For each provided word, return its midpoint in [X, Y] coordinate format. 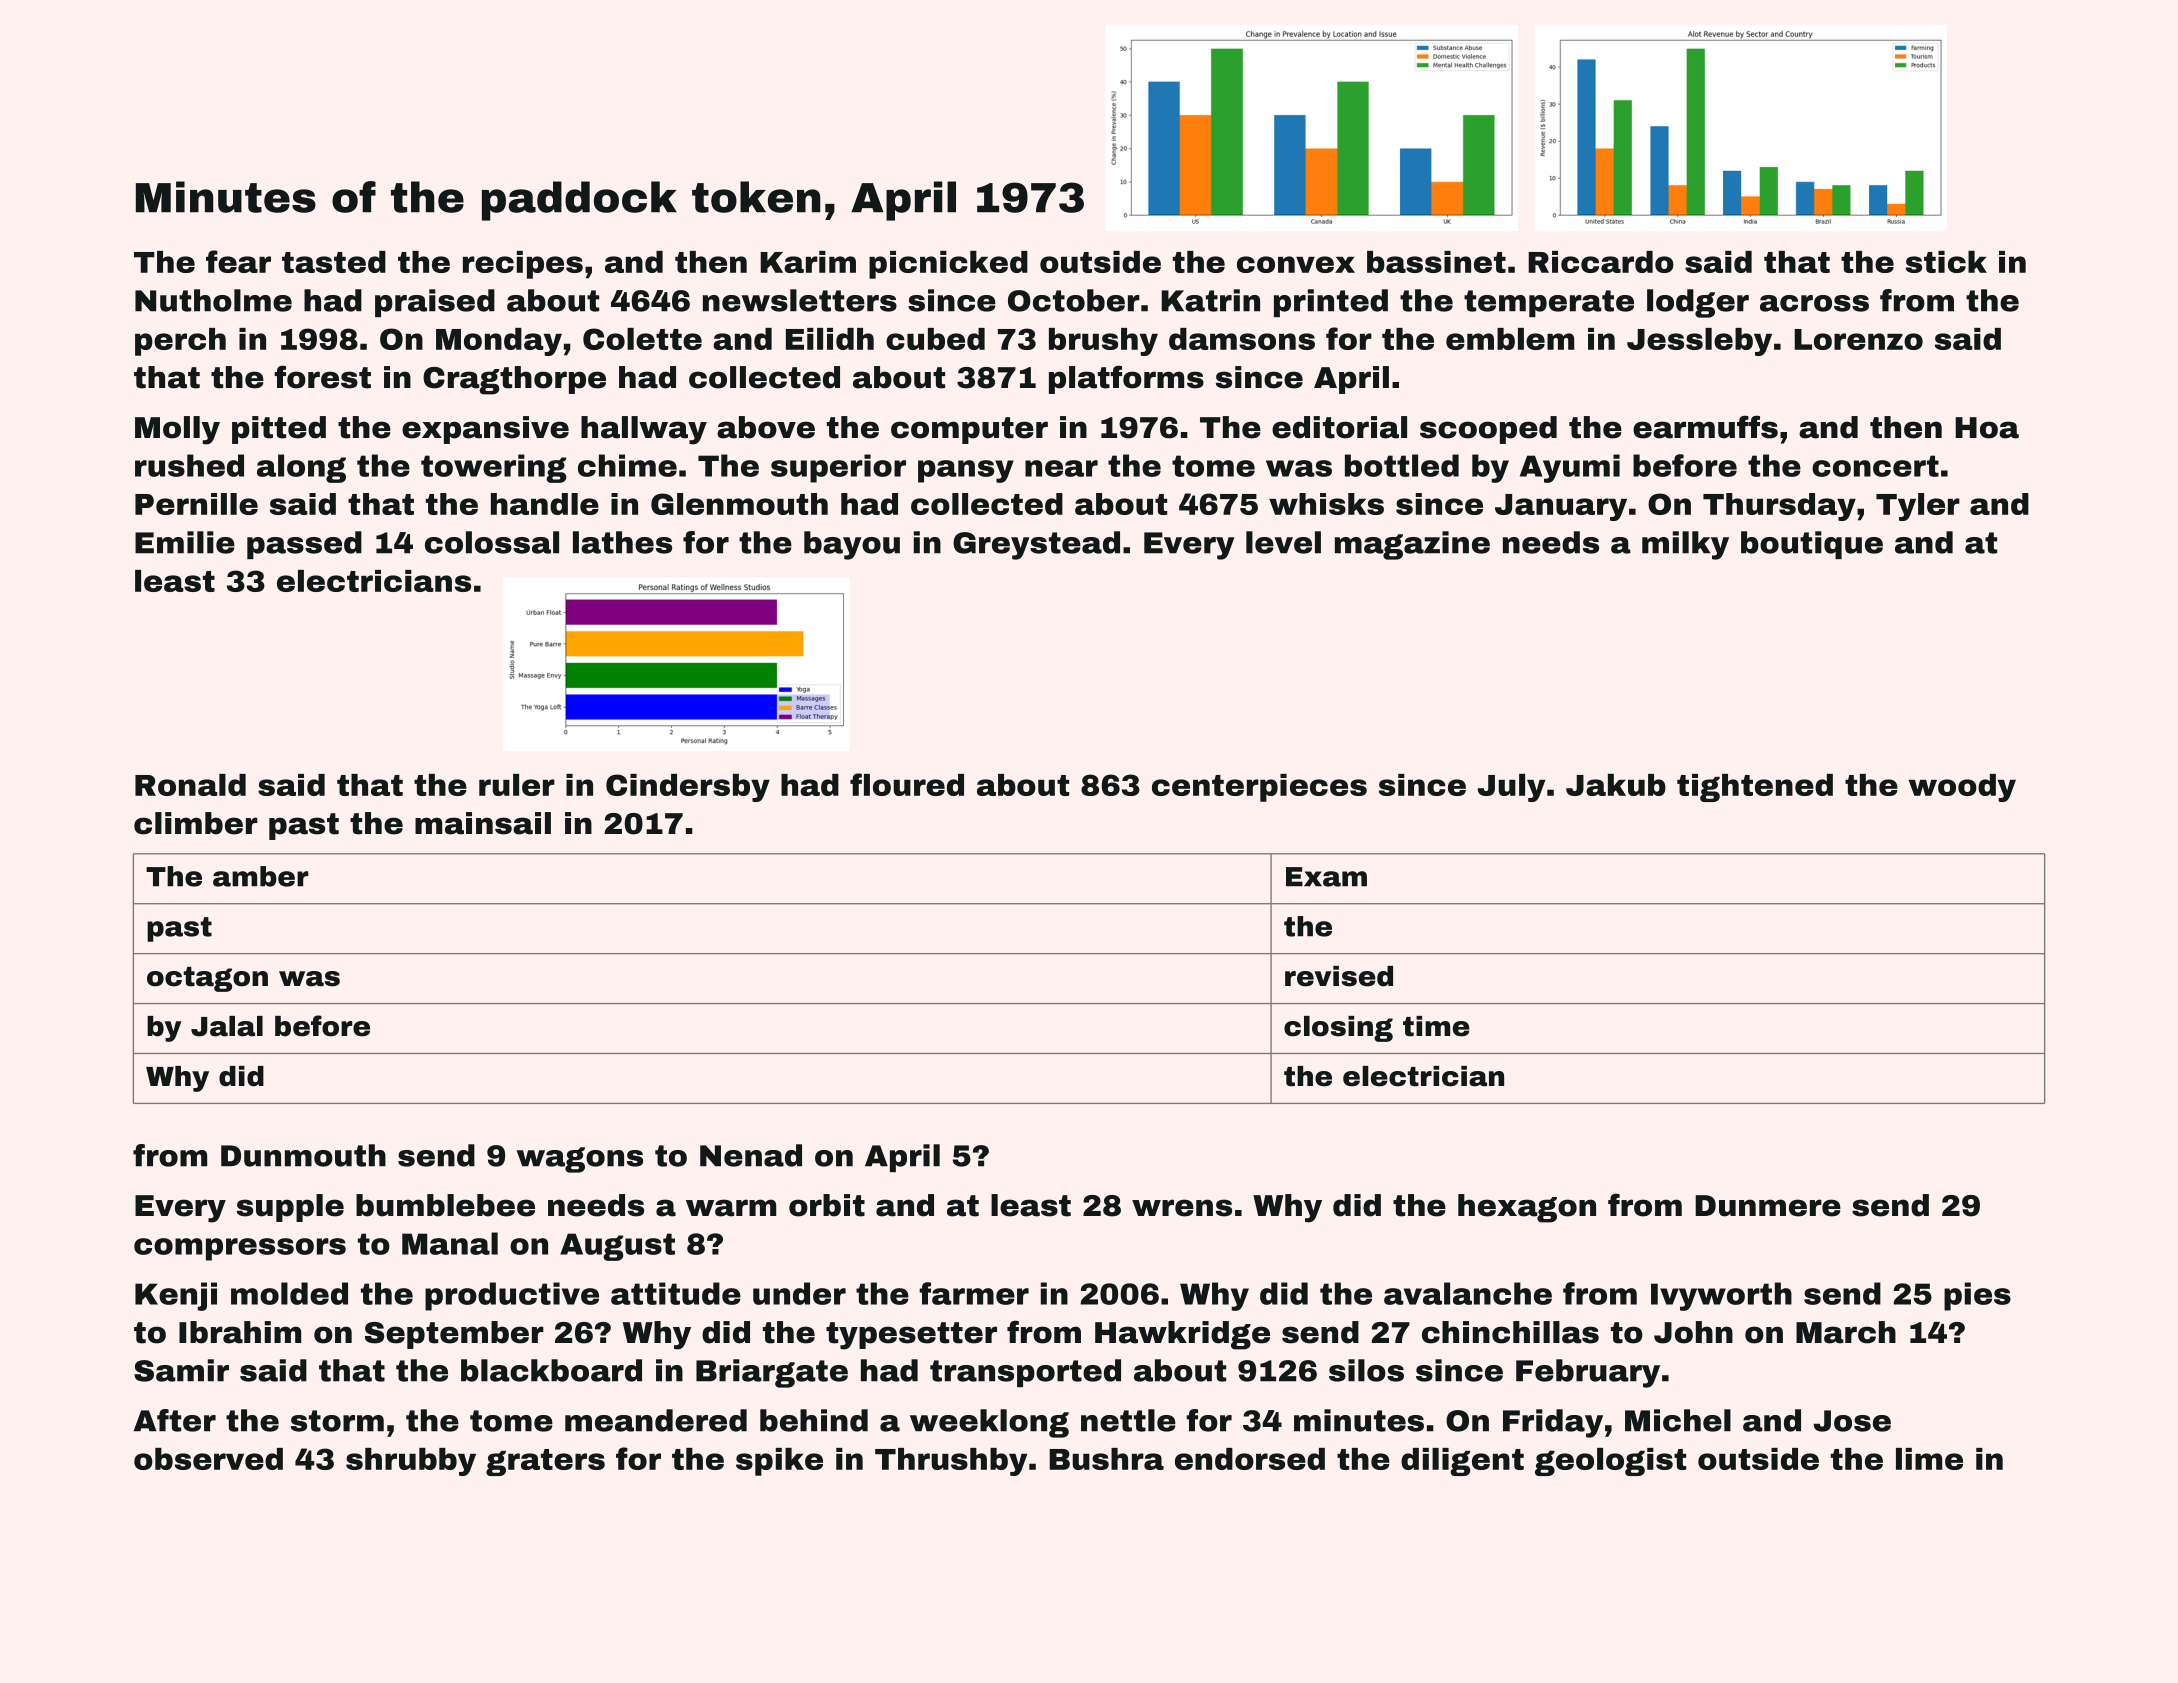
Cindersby [688, 788]
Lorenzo [1858, 339]
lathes [622, 542]
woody [1962, 788]
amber [261, 876]
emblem [1510, 339]
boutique [1812, 545]
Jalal [227, 1026]
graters [545, 1462]
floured [907, 784]
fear [238, 261]
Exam [1326, 877]
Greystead [1036, 545]
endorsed [1250, 1459]
